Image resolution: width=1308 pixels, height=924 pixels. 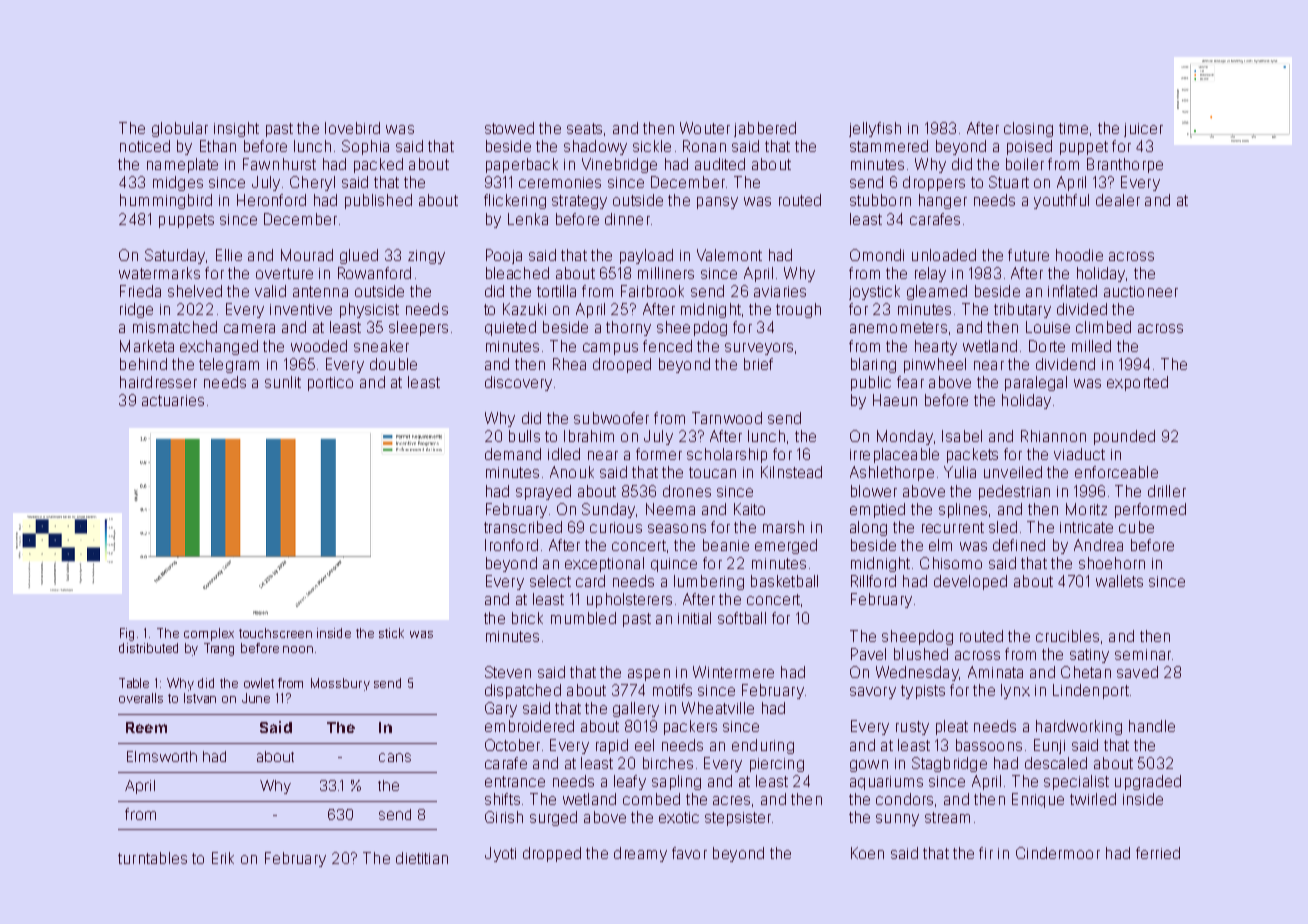 I want to click on favor, so click(x=689, y=853).
